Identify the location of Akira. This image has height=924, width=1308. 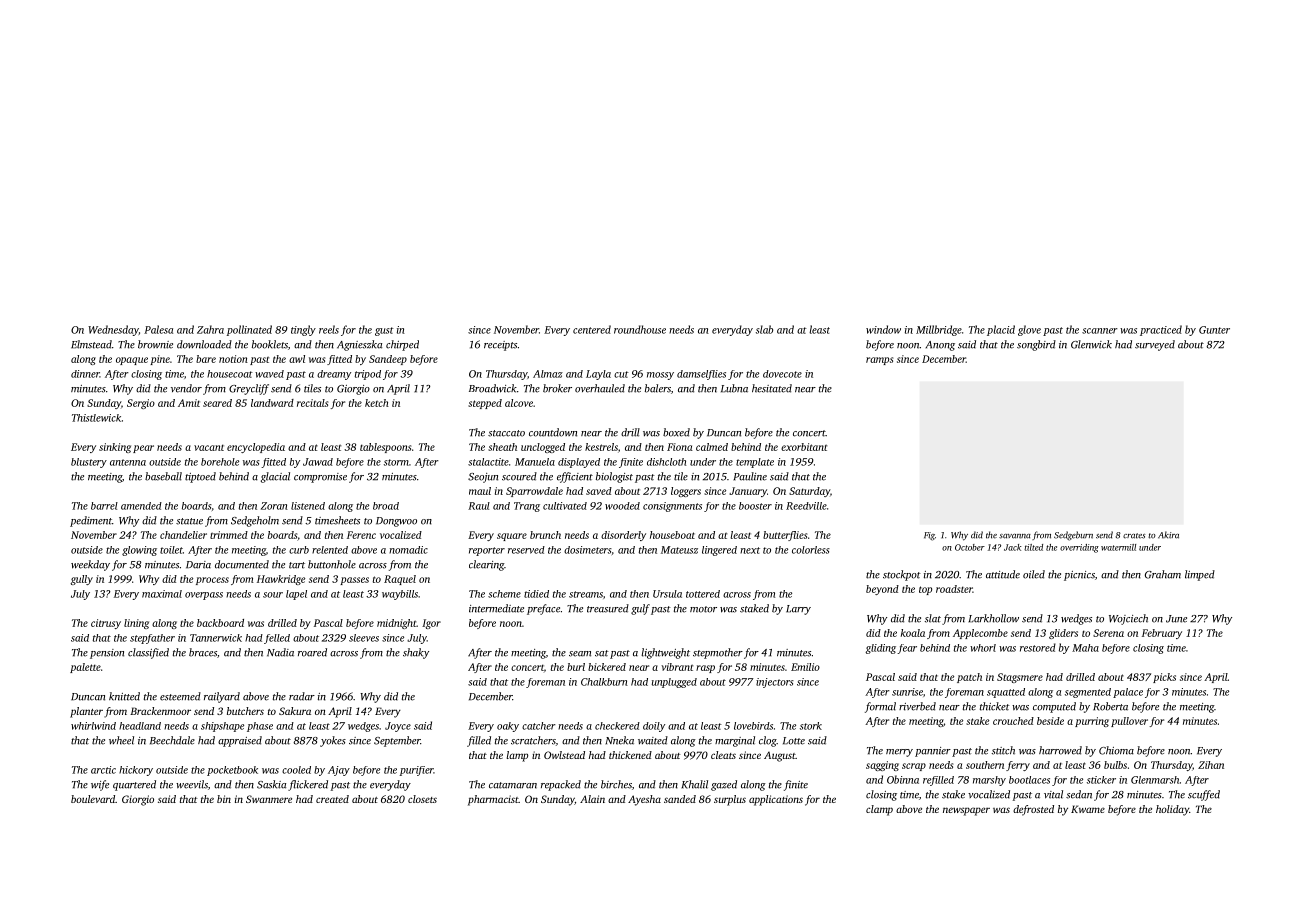
(1168, 535).
